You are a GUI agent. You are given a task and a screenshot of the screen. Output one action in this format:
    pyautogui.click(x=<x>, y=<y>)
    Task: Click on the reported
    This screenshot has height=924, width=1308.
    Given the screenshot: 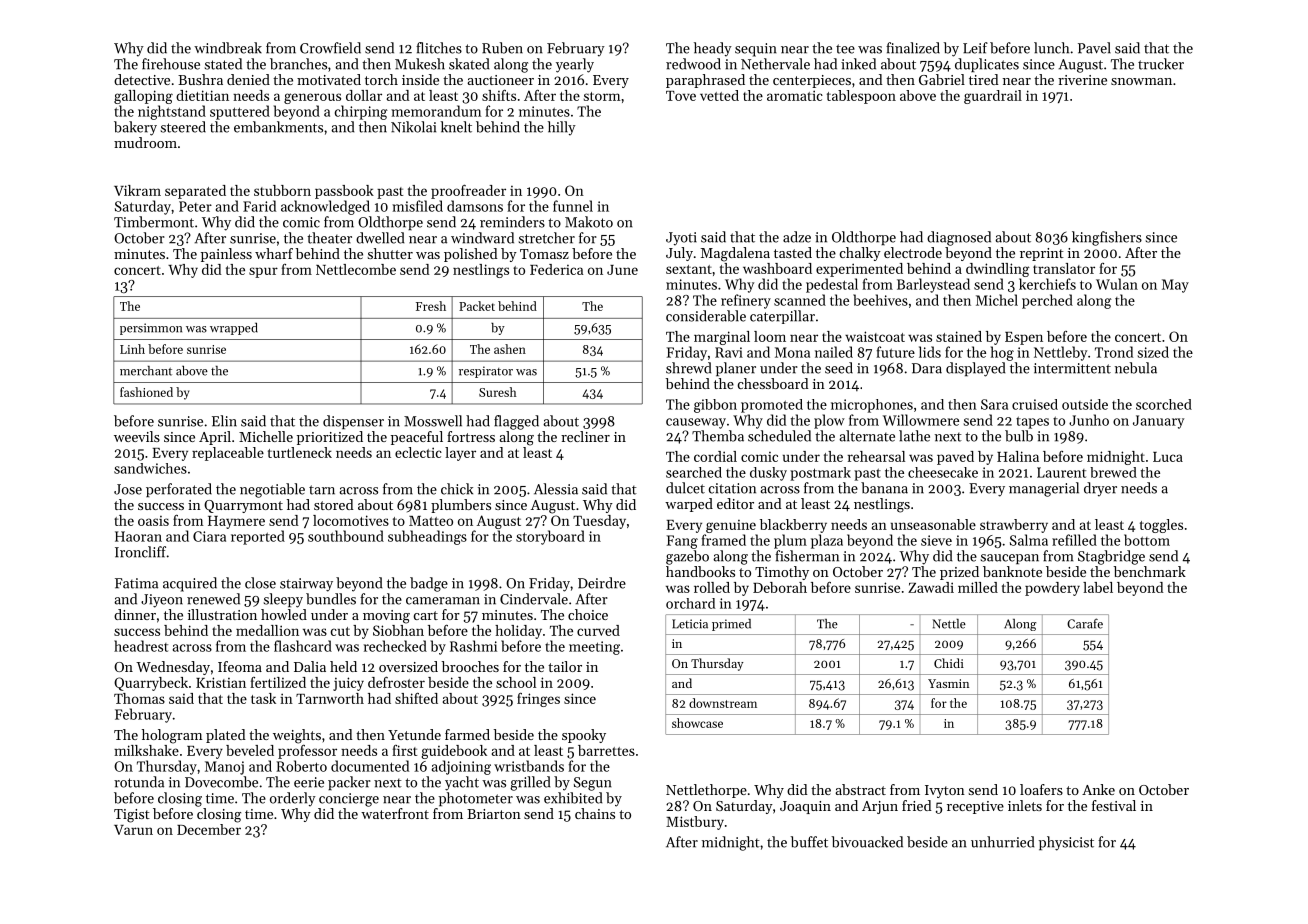 What is the action you would take?
    pyautogui.click(x=258, y=537)
